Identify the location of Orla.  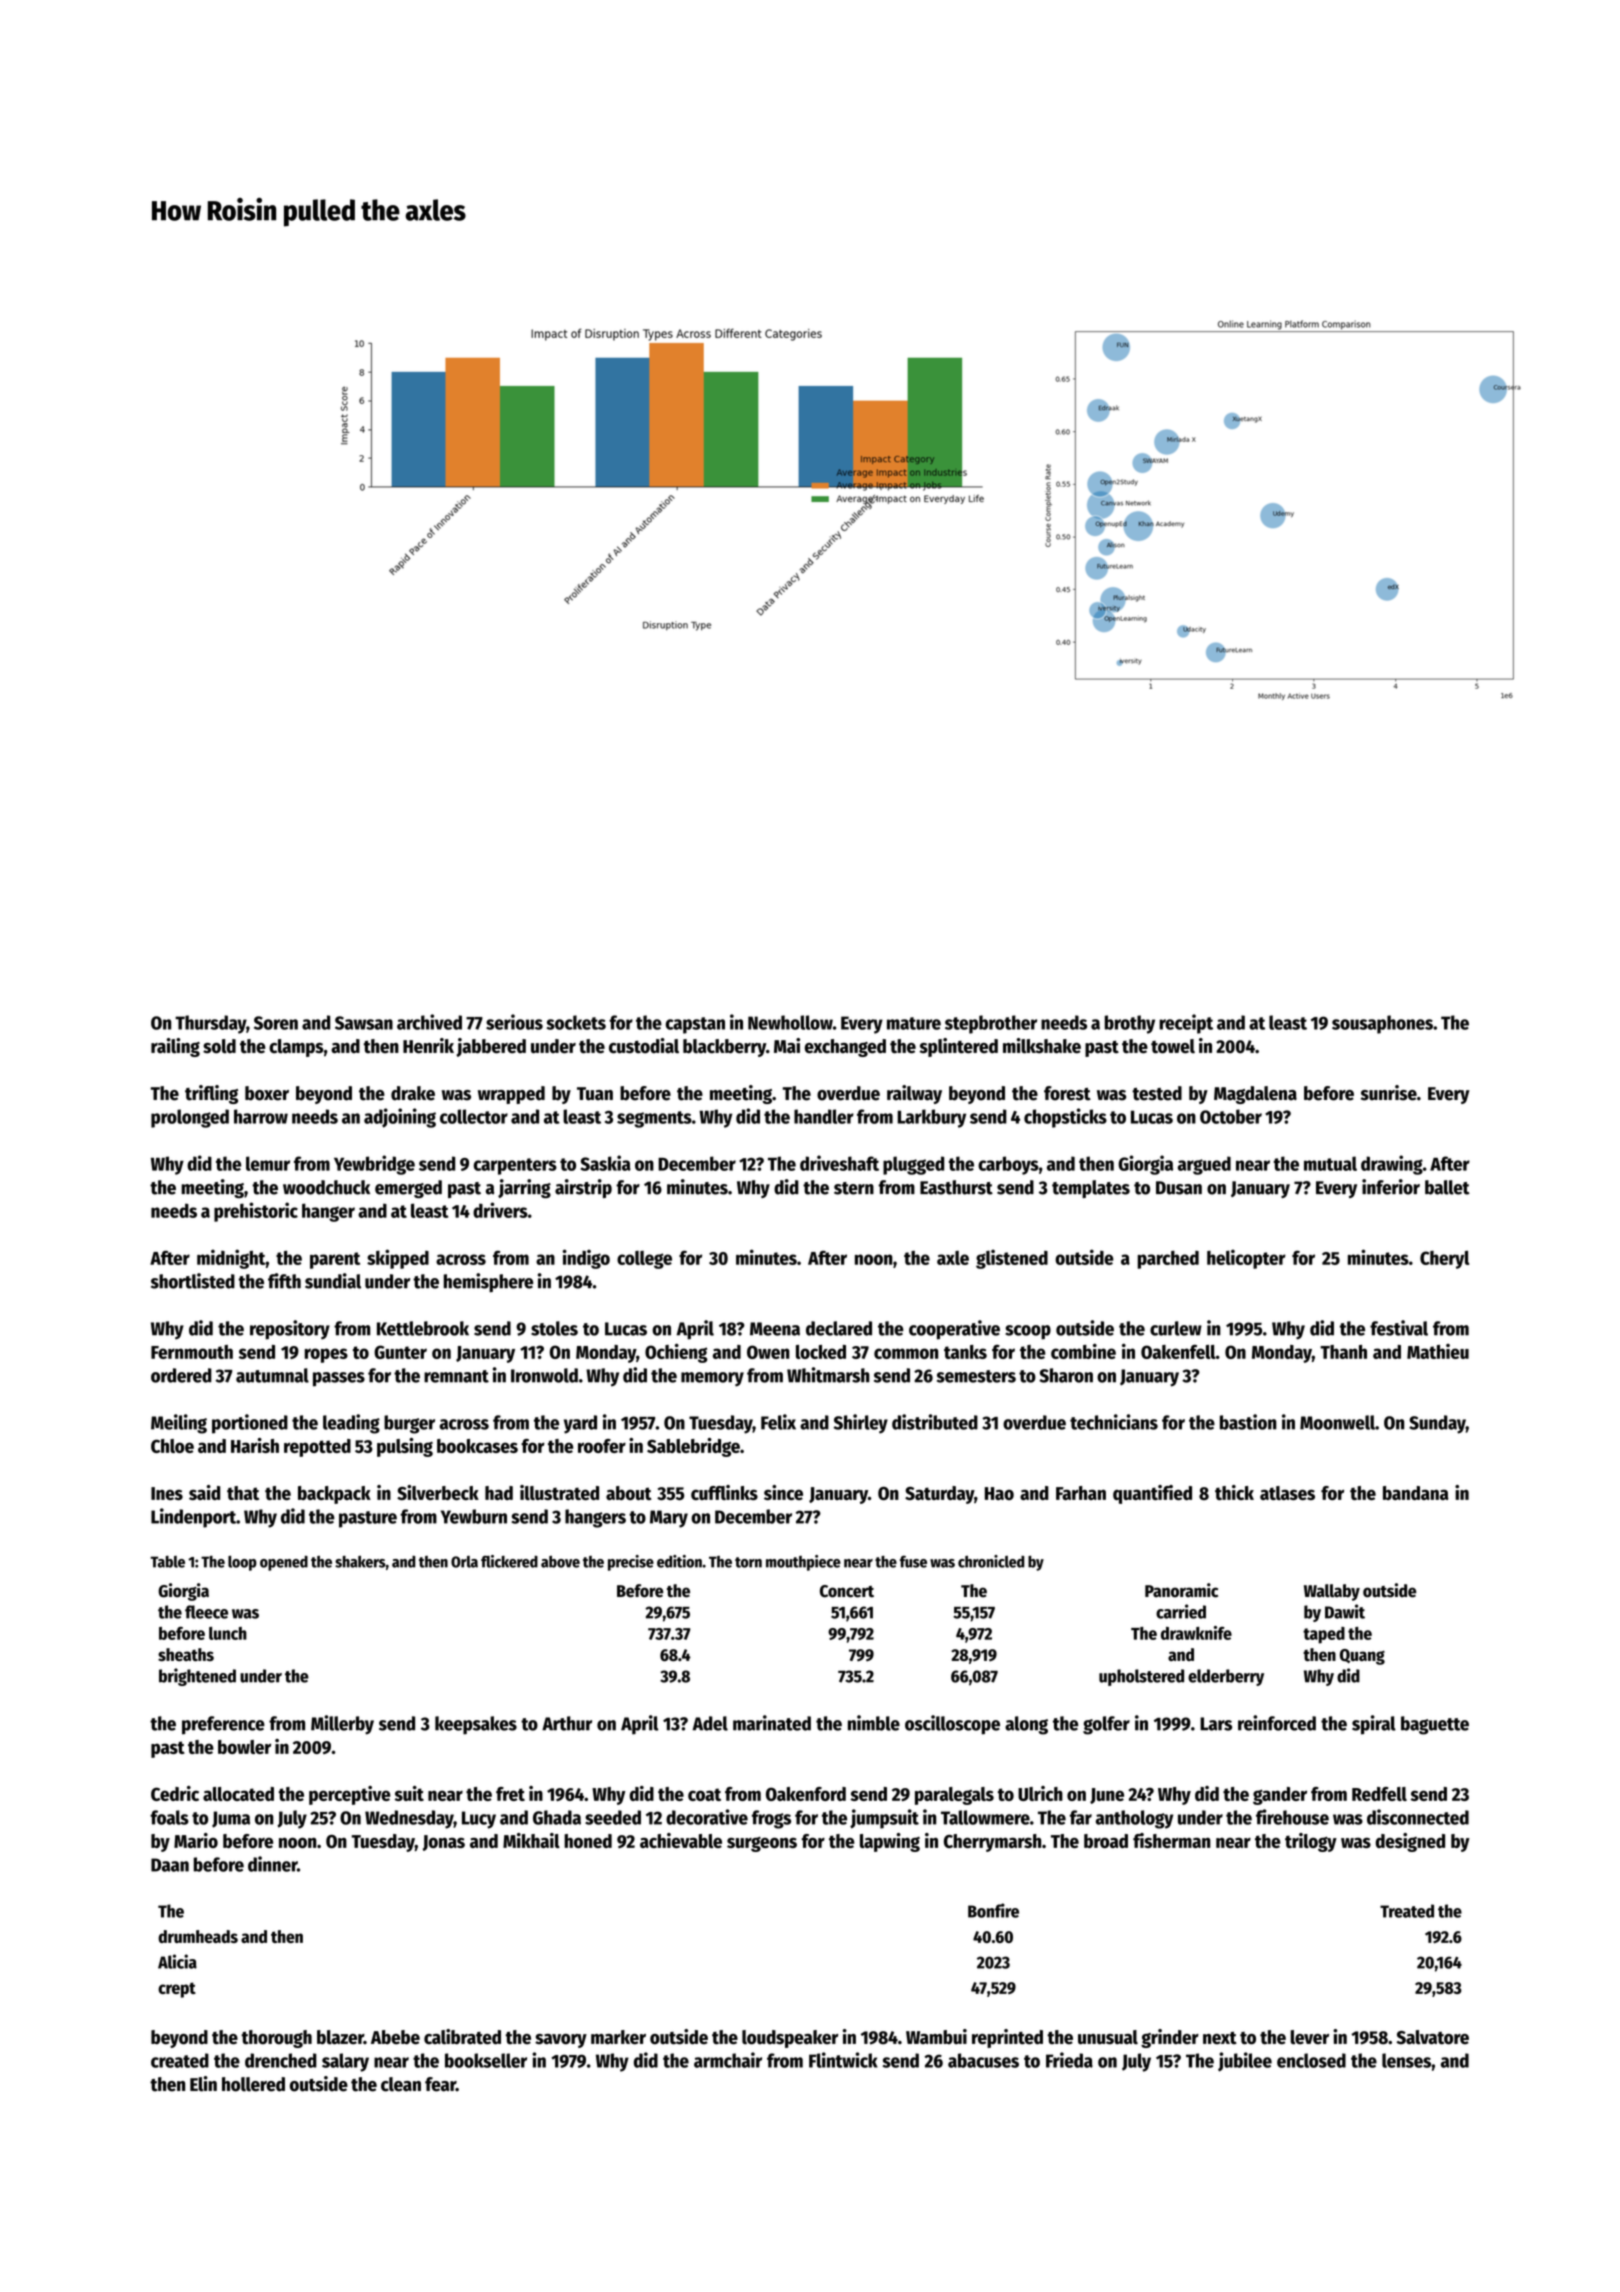
(464, 1562).
